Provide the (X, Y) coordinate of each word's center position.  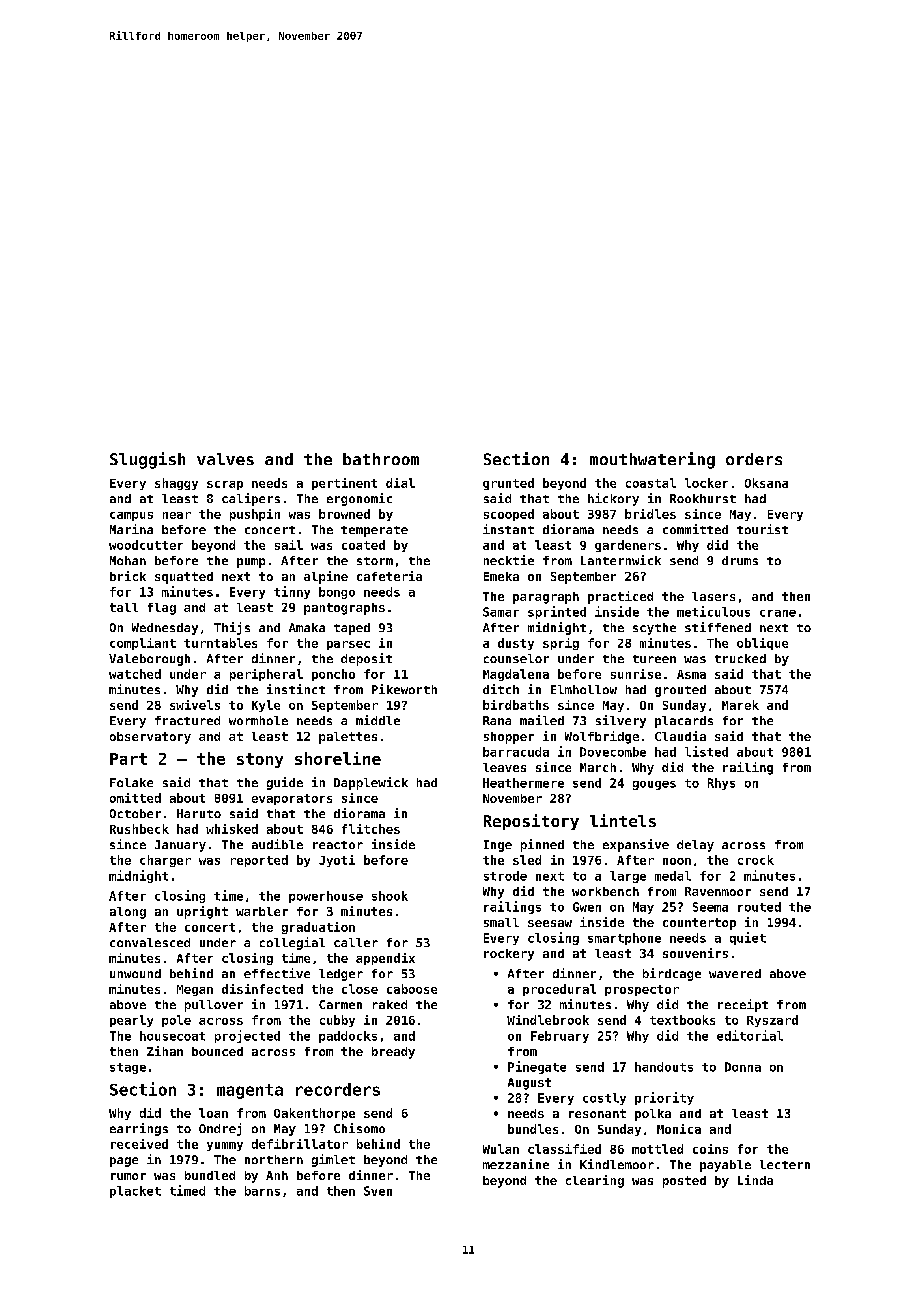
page (124, 1162)
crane (778, 613)
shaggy (176, 484)
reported (259, 861)
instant (508, 529)
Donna (743, 1067)
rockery (509, 955)
